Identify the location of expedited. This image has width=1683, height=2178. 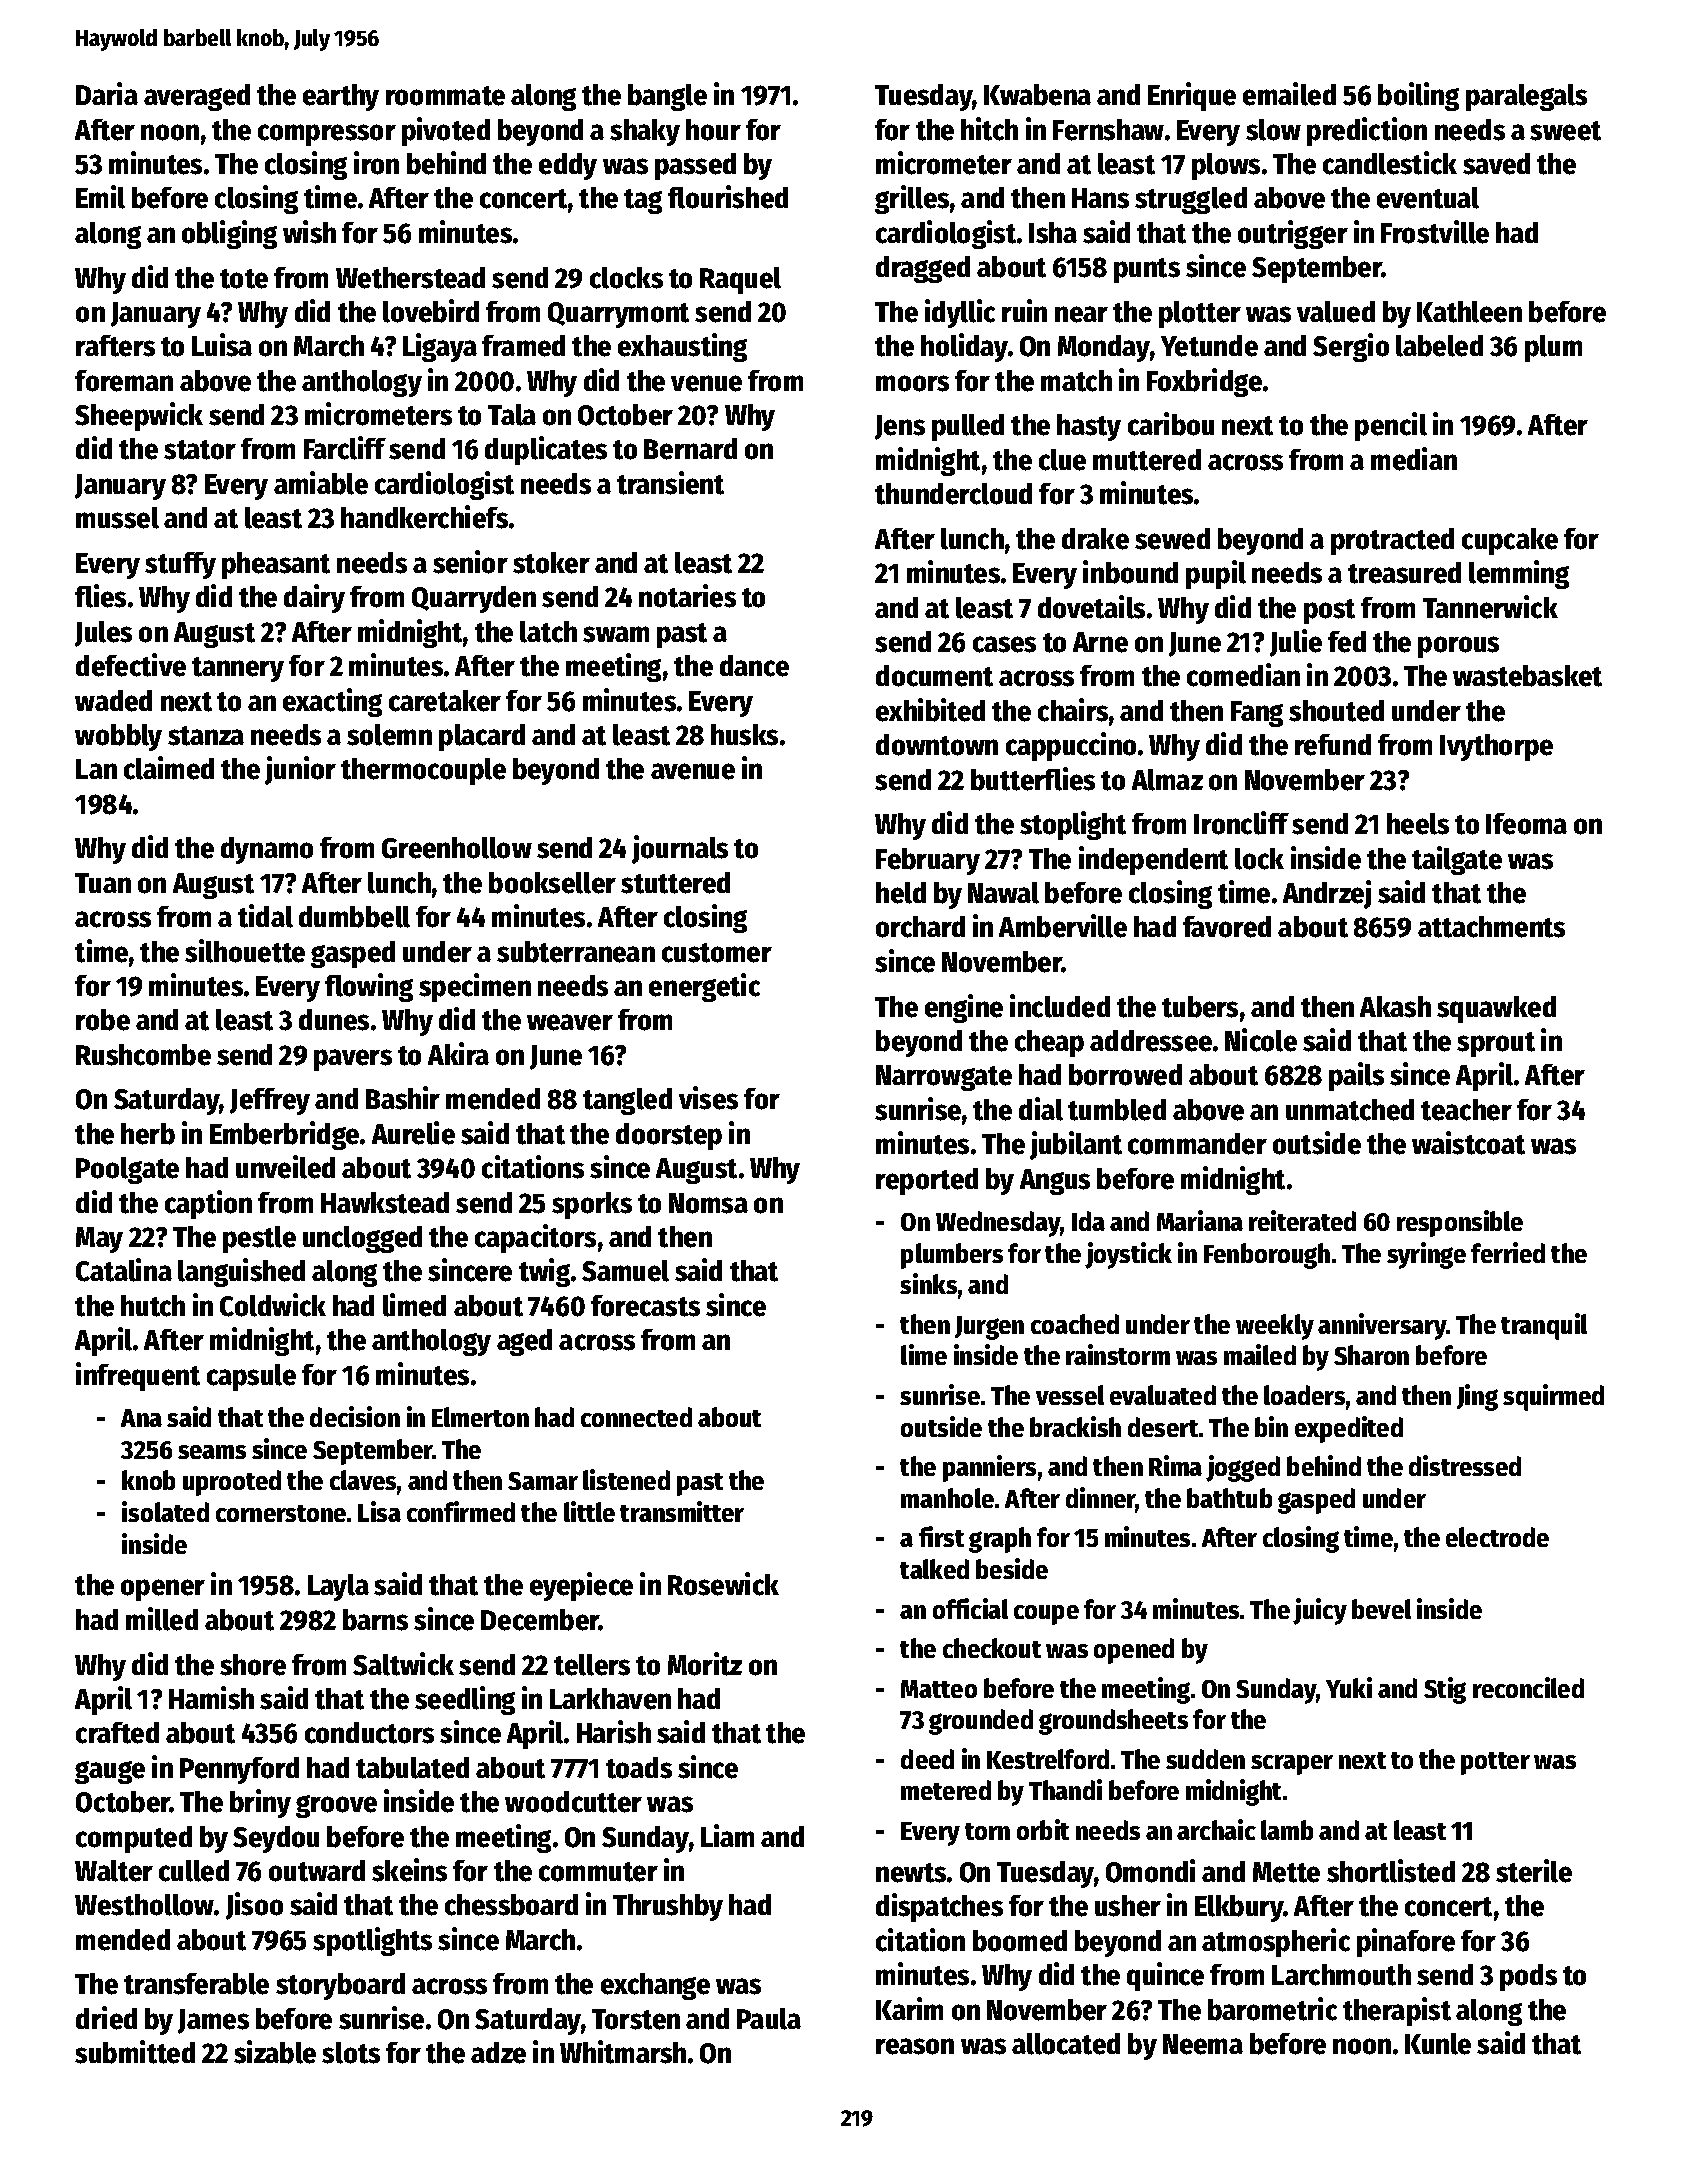
(1349, 1429).
